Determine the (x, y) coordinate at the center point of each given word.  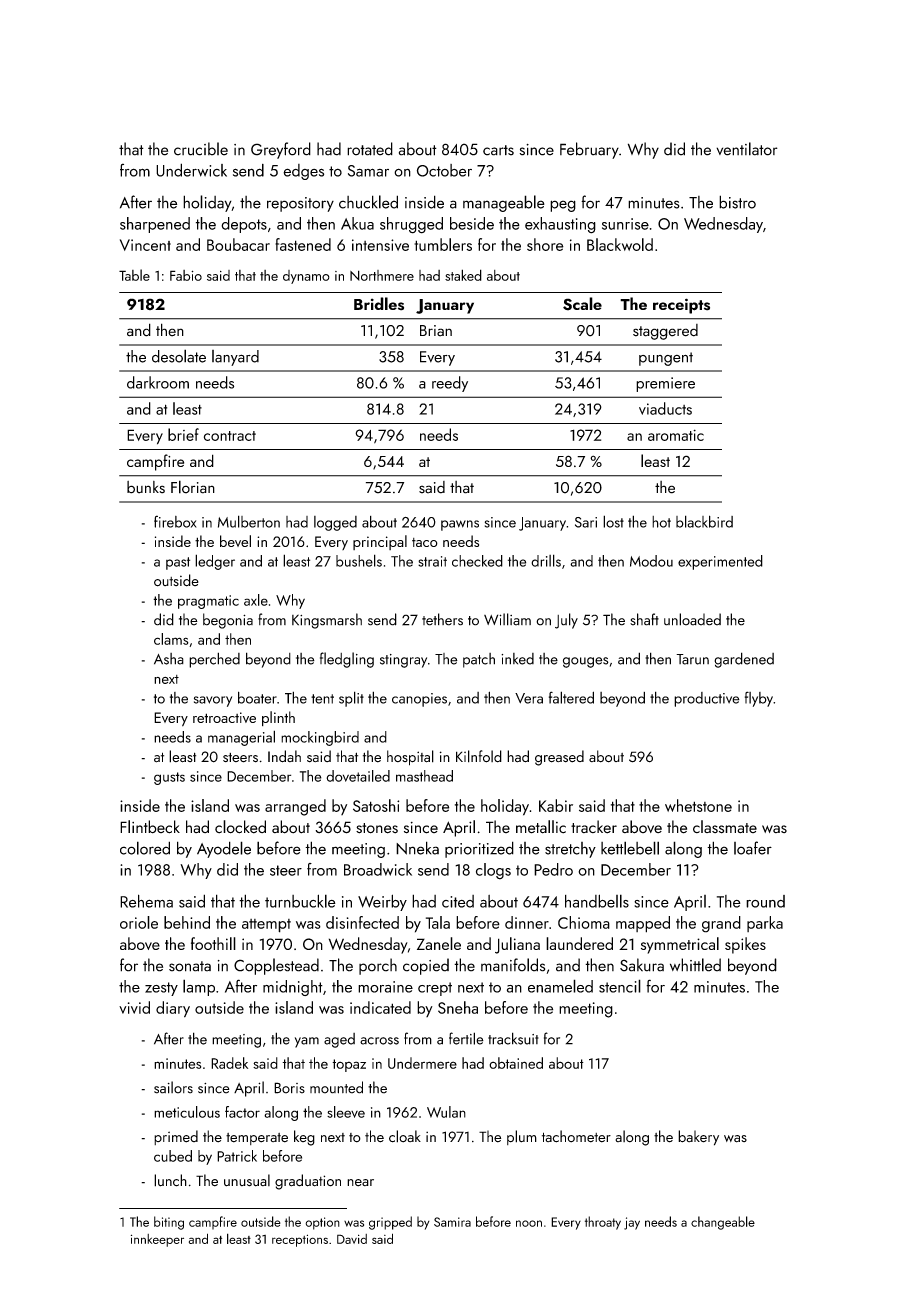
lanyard (235, 358)
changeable (723, 1223)
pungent (666, 359)
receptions (300, 1240)
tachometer (576, 1136)
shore (545, 244)
